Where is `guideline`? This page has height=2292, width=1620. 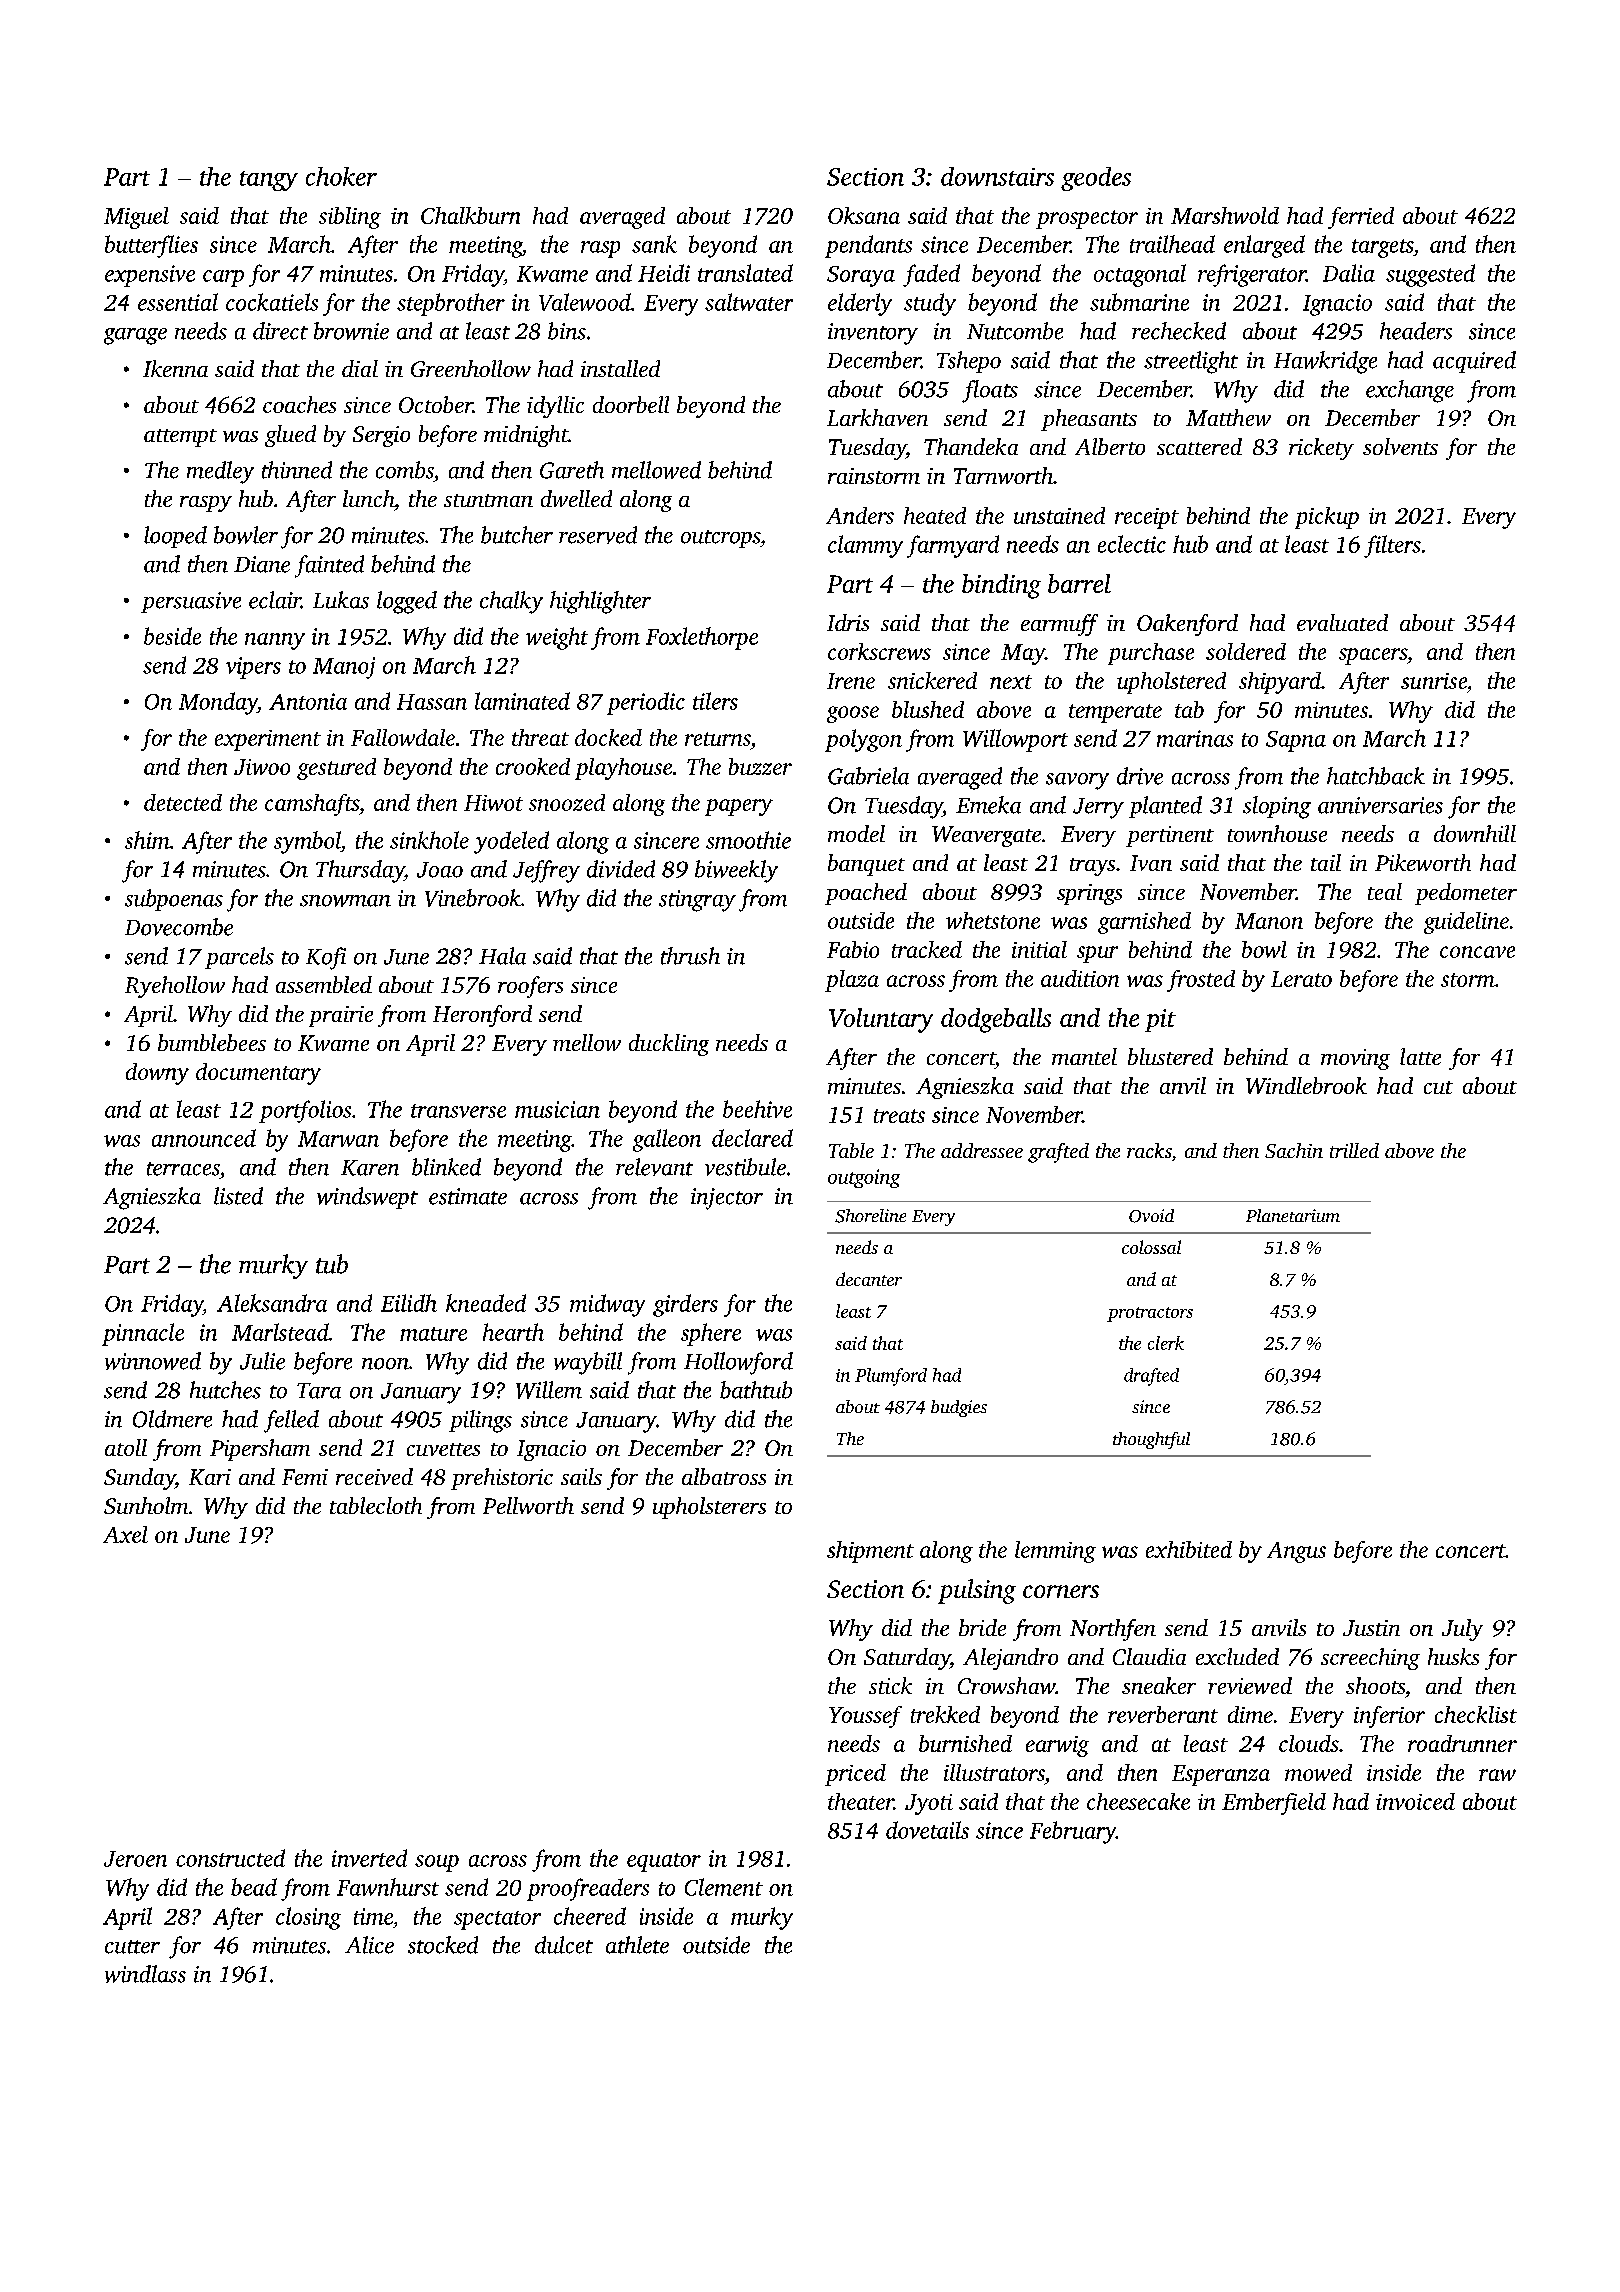
guideline is located at coordinates (1466, 923).
